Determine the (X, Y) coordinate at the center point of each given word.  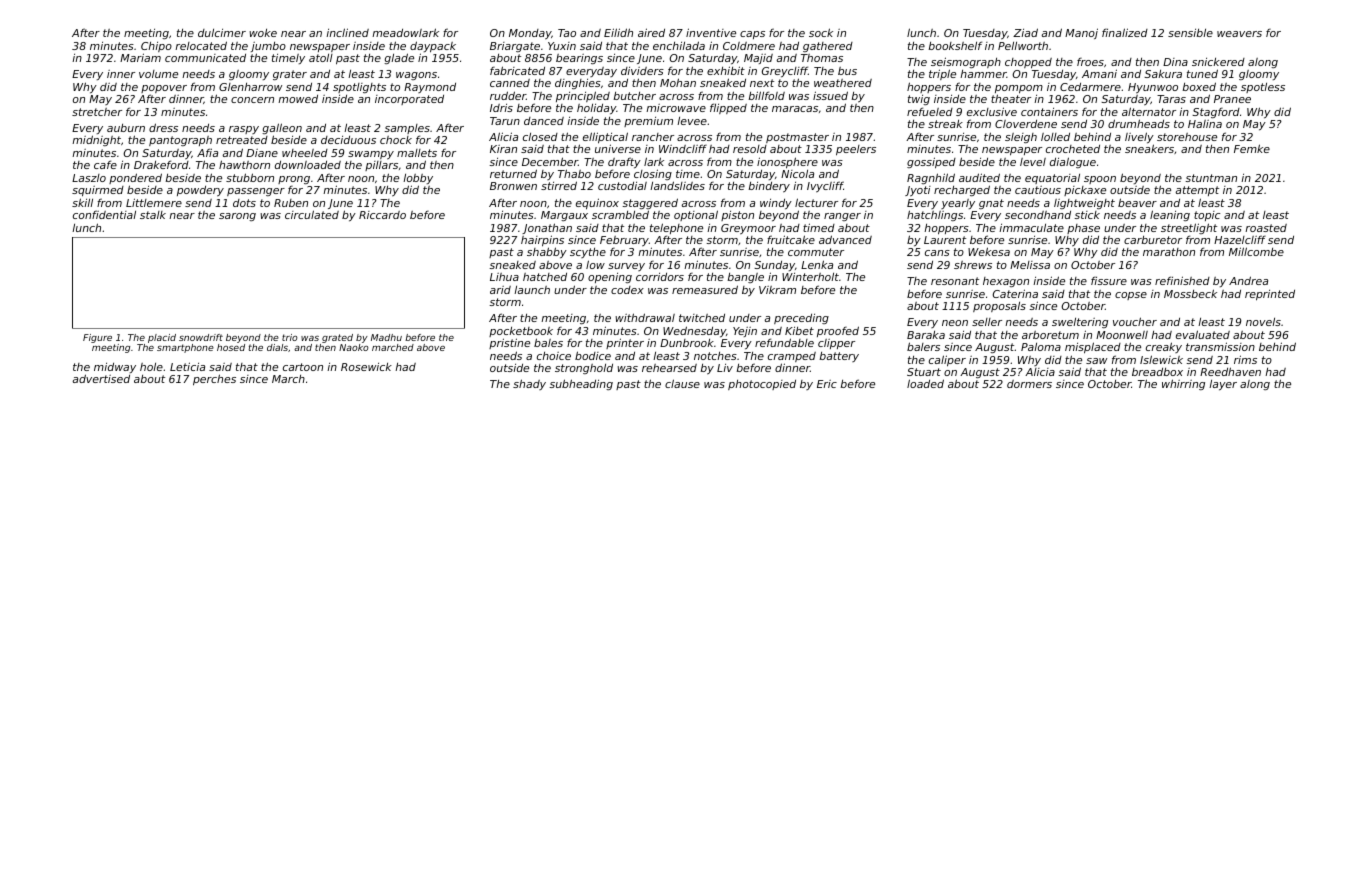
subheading (581, 384)
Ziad (1025, 32)
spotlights (359, 88)
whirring (1183, 384)
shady (529, 384)
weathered (843, 83)
